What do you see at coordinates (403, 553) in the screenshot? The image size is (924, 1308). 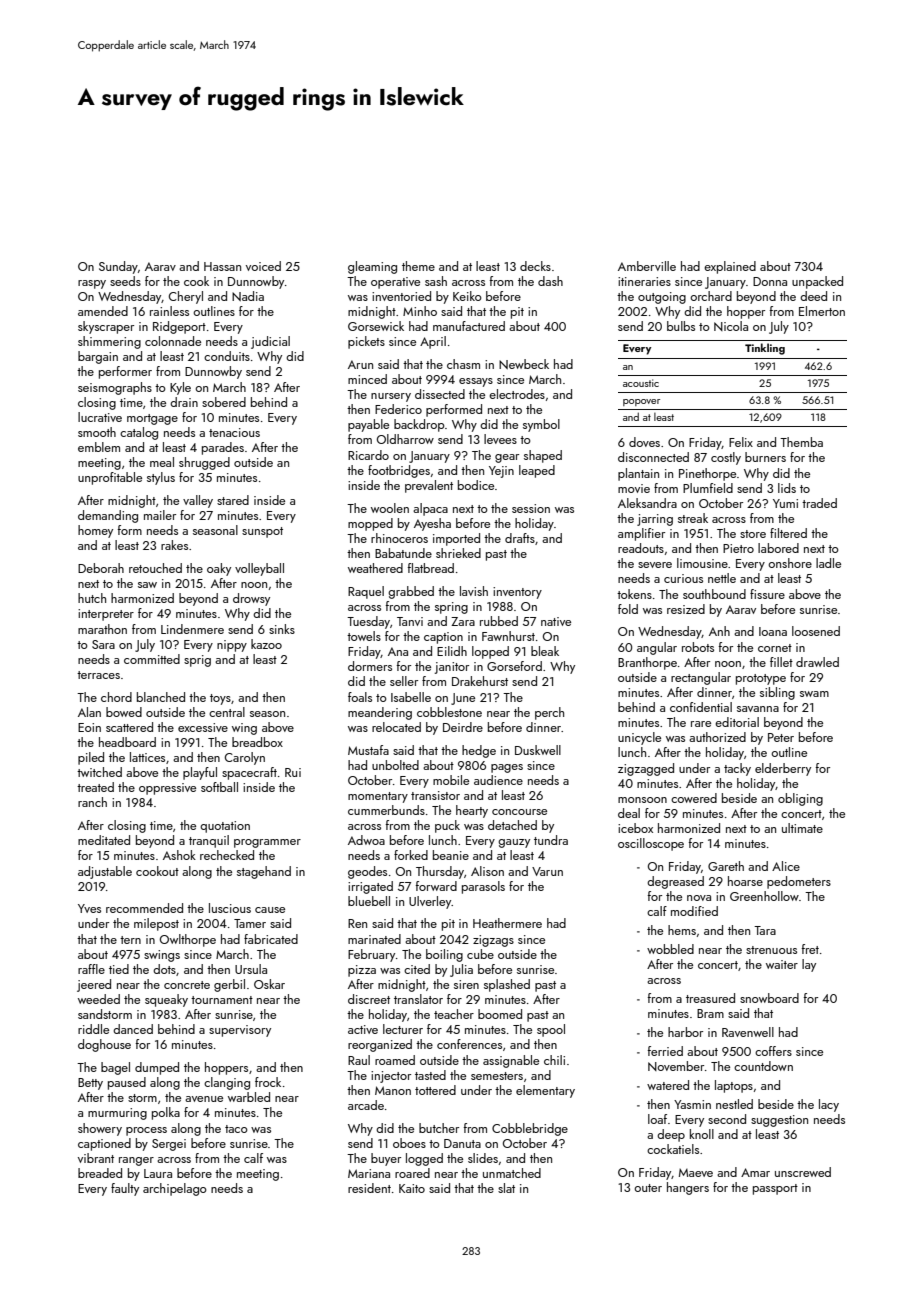 I see `Babatunde` at bounding box center [403, 553].
